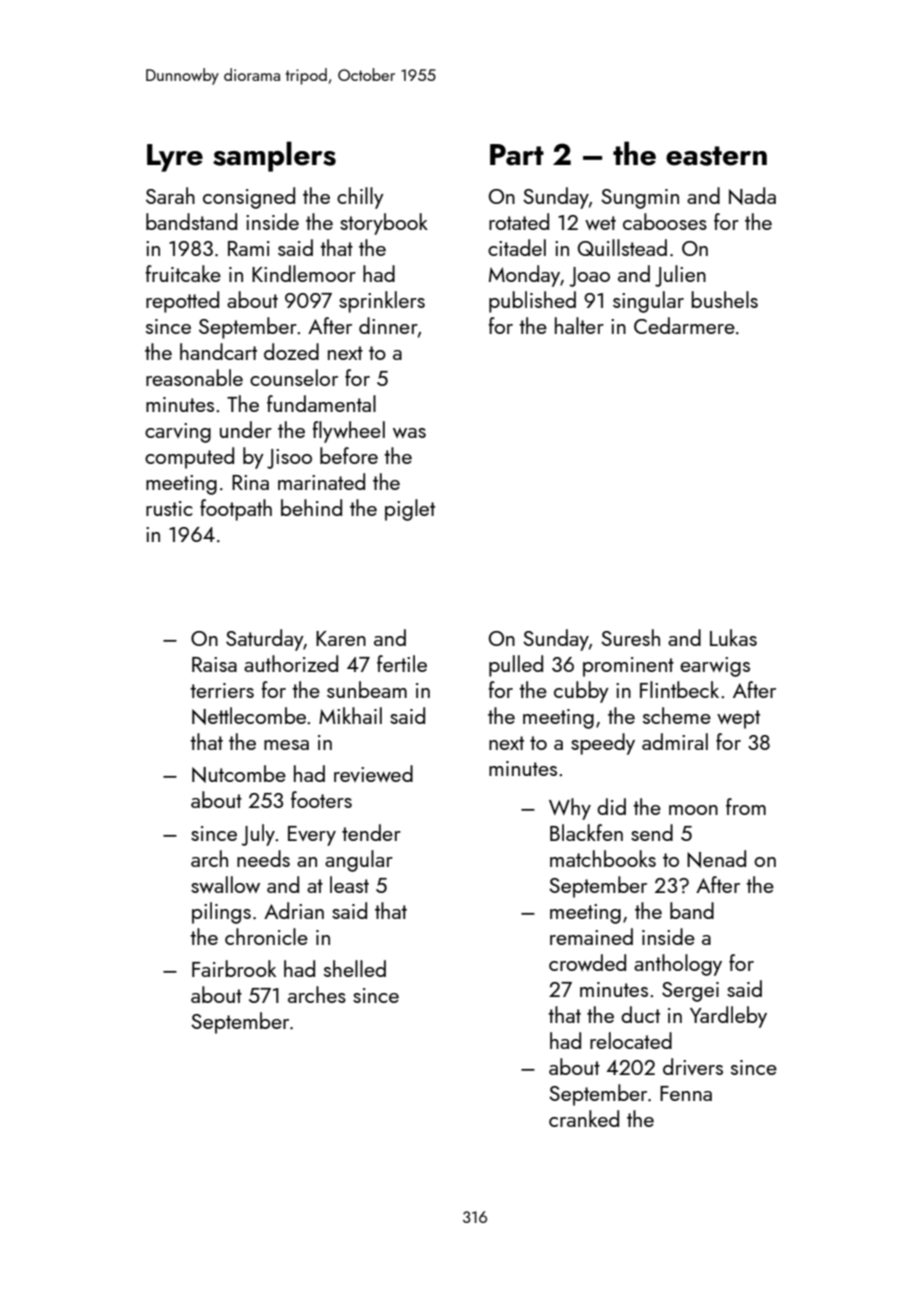  Describe the element at coordinates (170, 195) in the document. I see `Sarah` at that location.
